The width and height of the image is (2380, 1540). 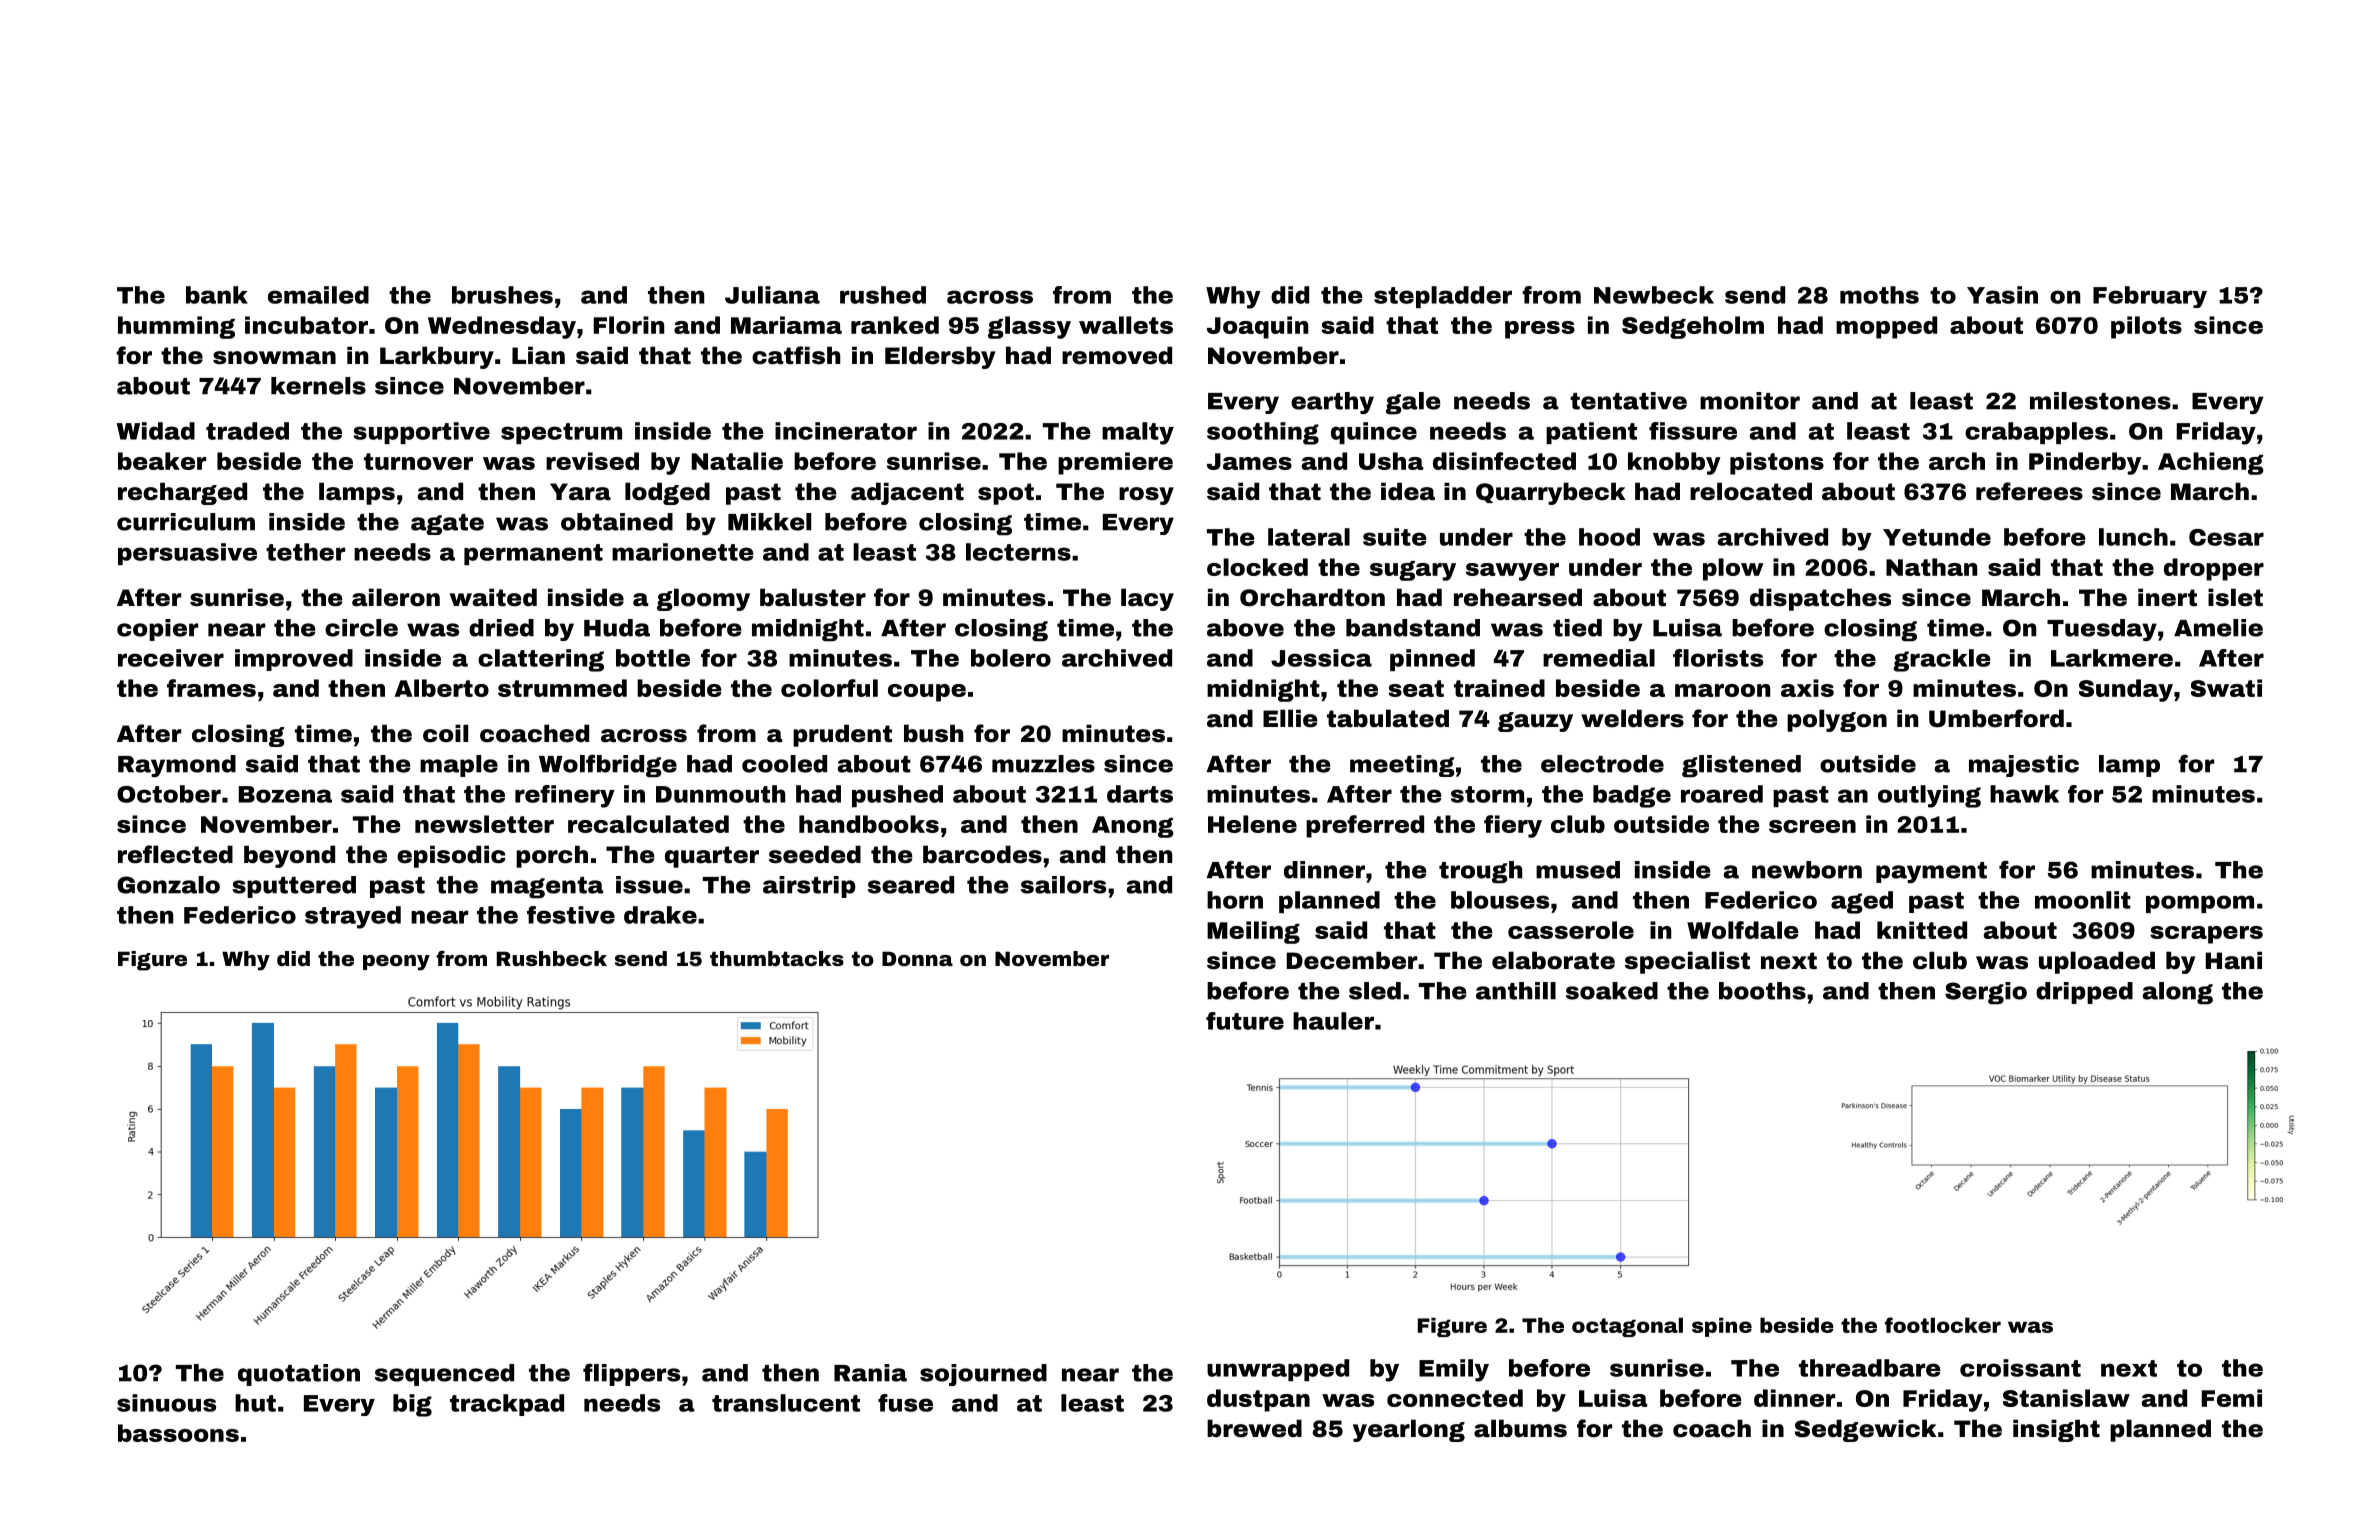 I want to click on mused, so click(x=1578, y=870).
